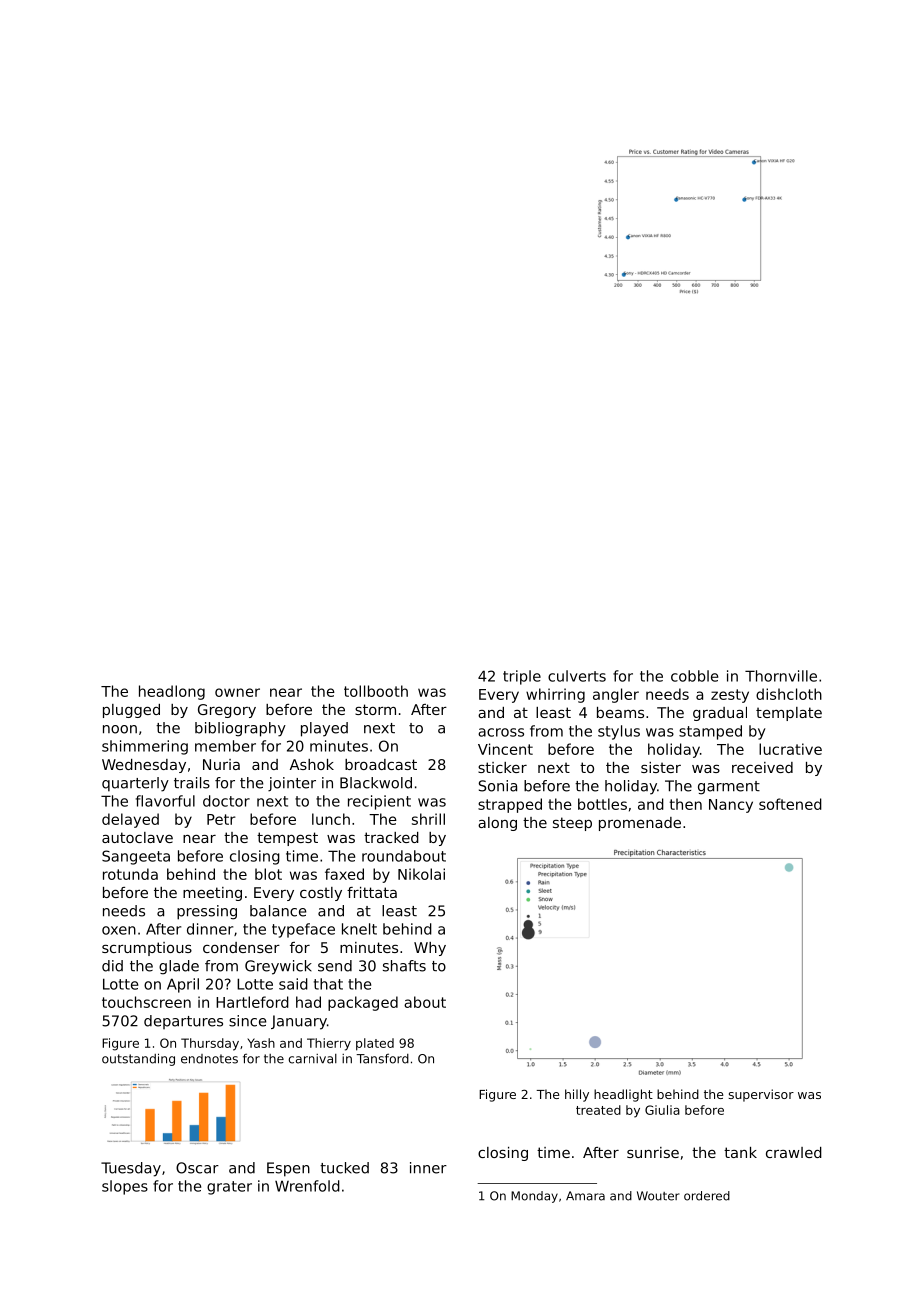 The height and width of the screenshot is (1308, 924). What do you see at coordinates (761, 1095) in the screenshot?
I see `supervisor` at bounding box center [761, 1095].
